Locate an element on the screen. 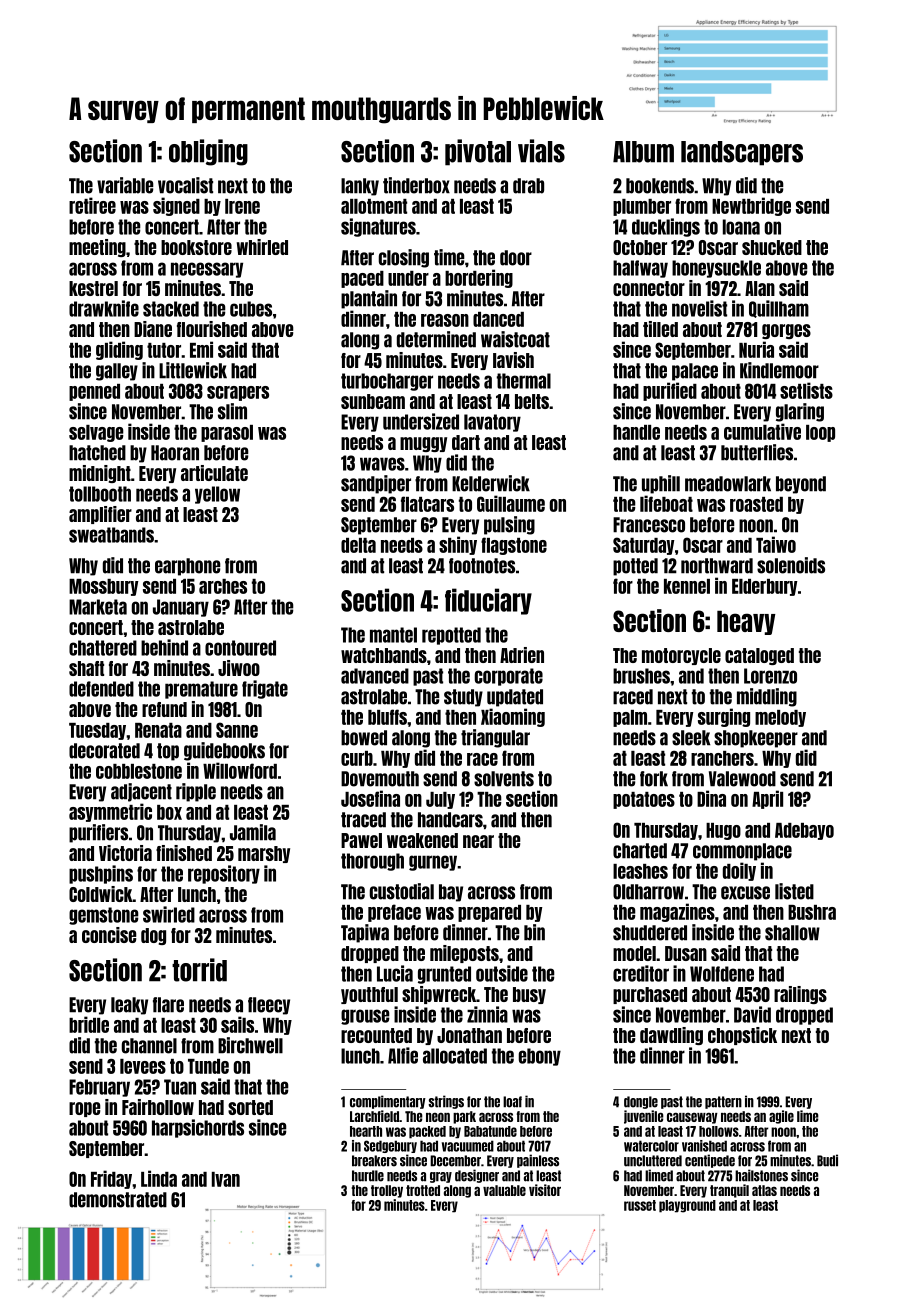 Image resolution: width=908 pixels, height=1316 pixels. visitor is located at coordinates (545, 1190).
